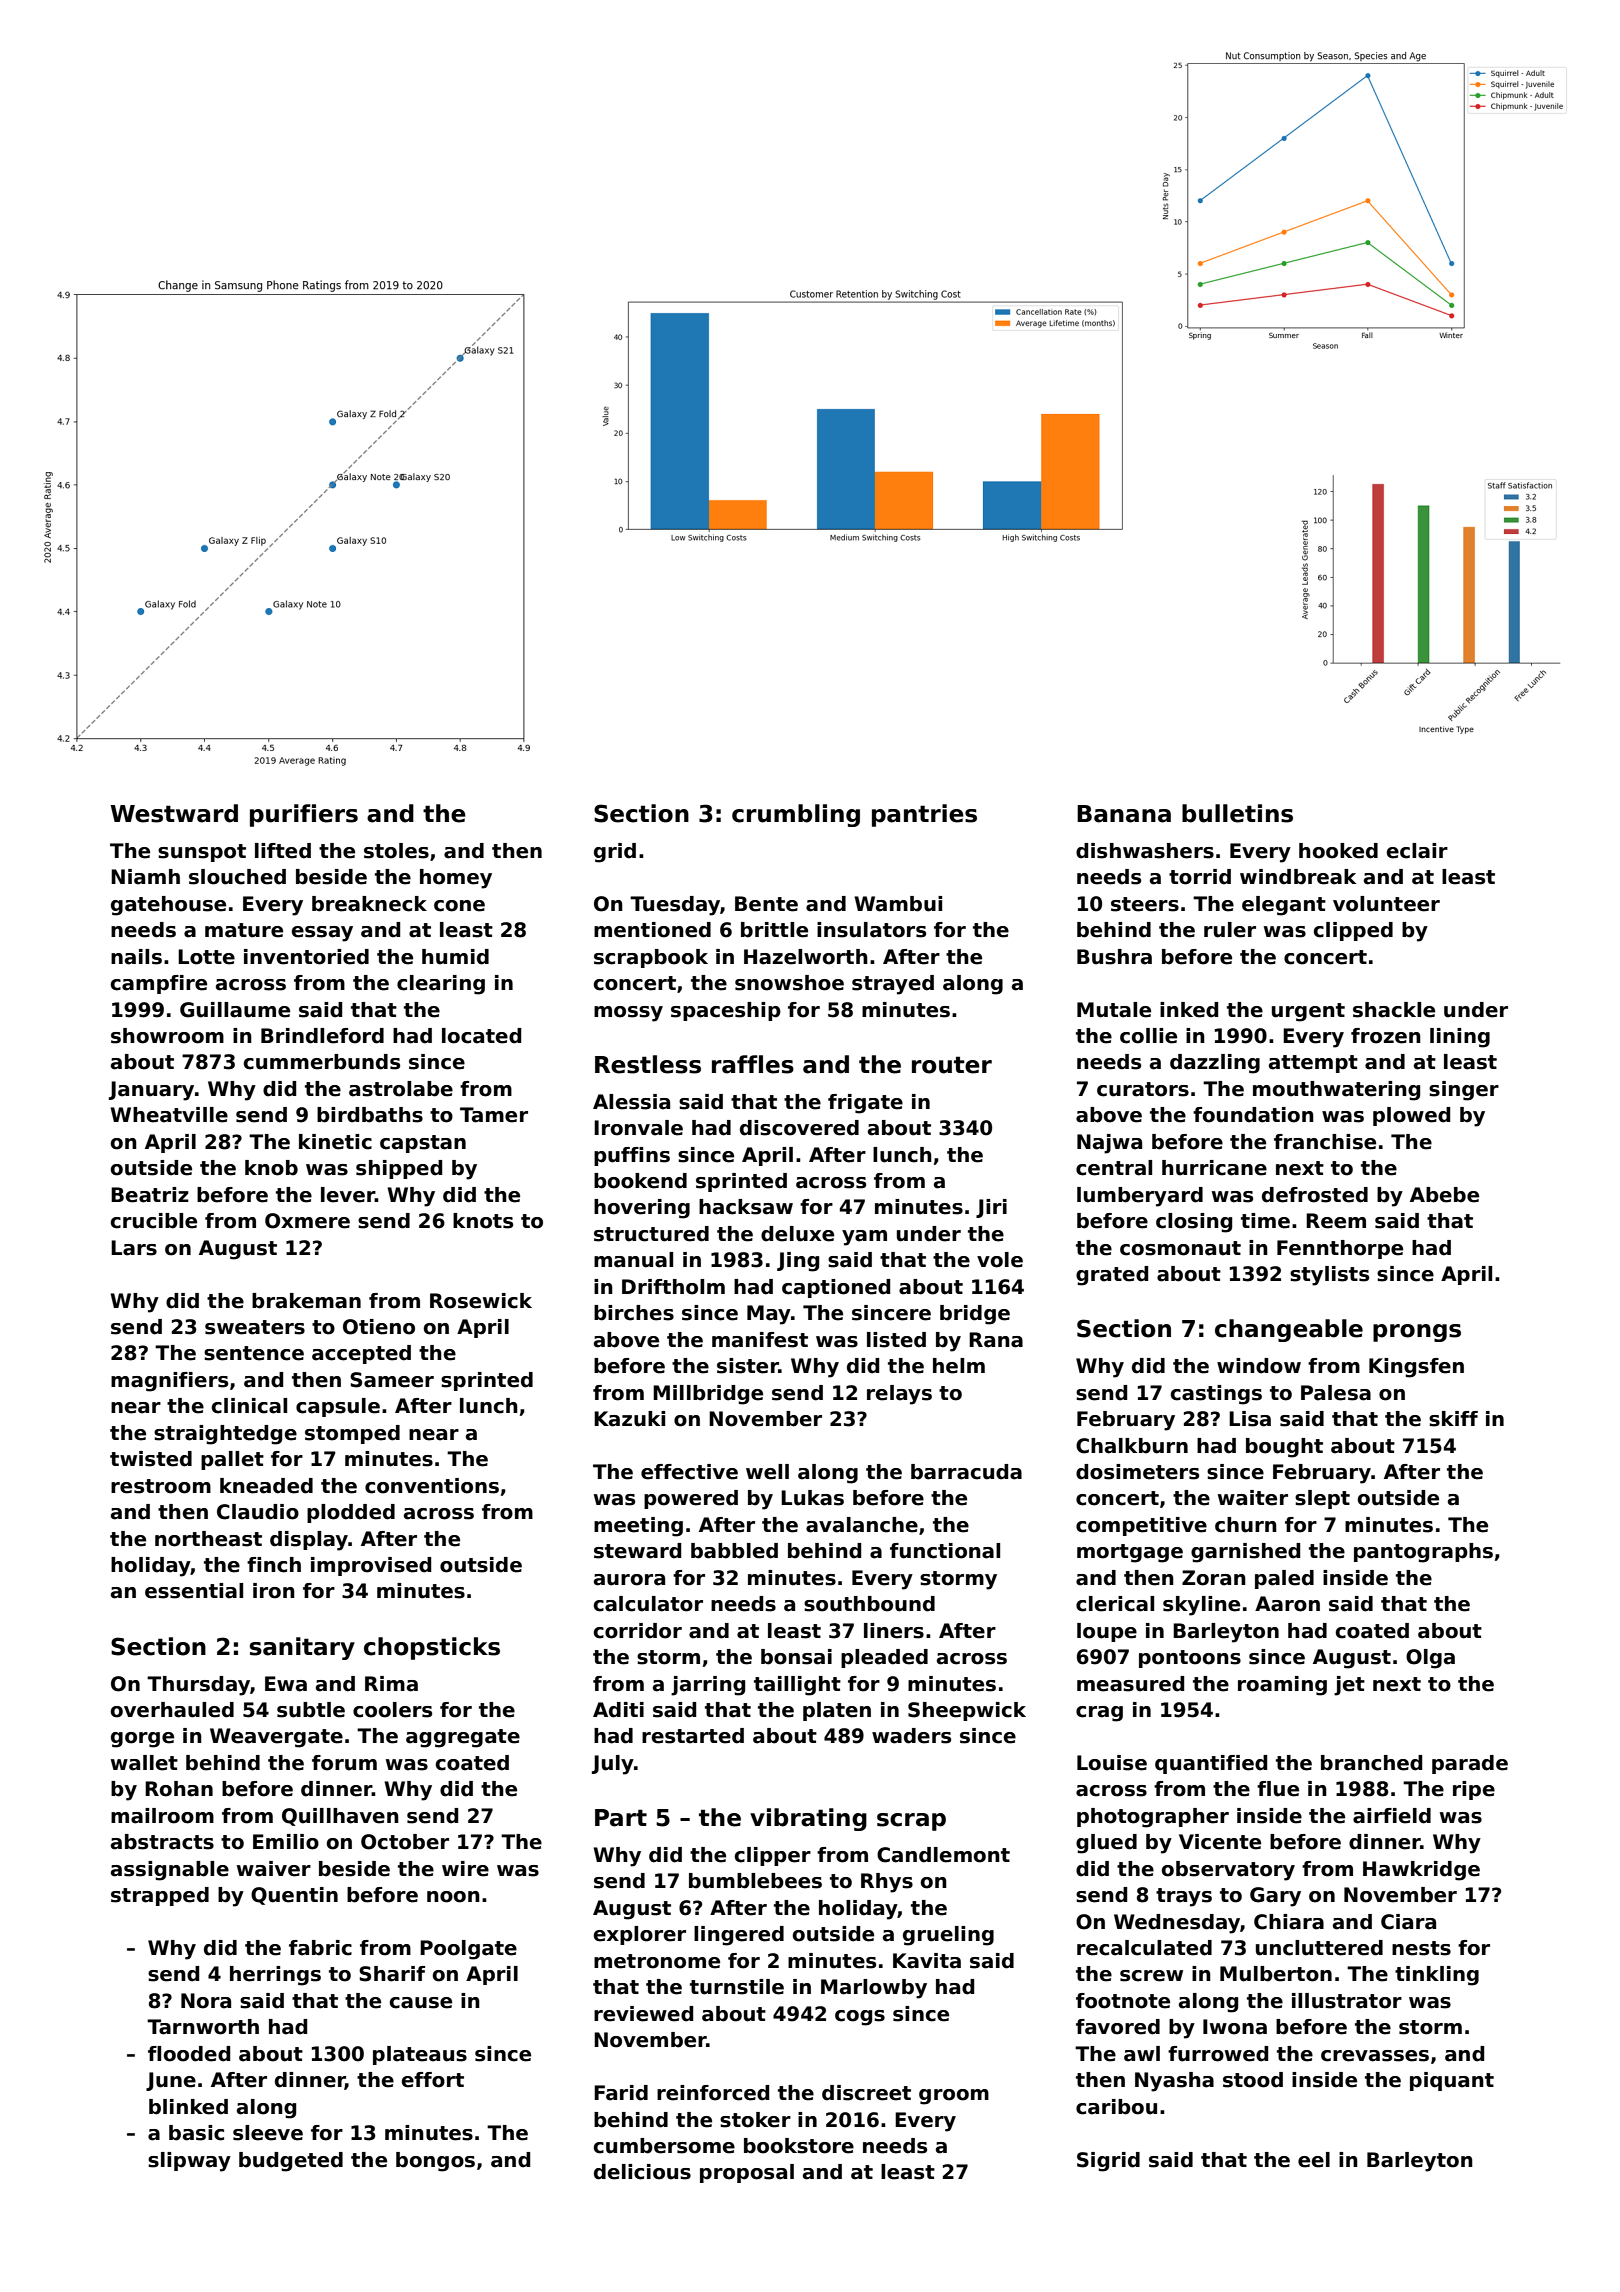 This screenshot has height=2292, width=1620. Describe the element at coordinates (1230, 930) in the screenshot. I see `ruler` at that location.
